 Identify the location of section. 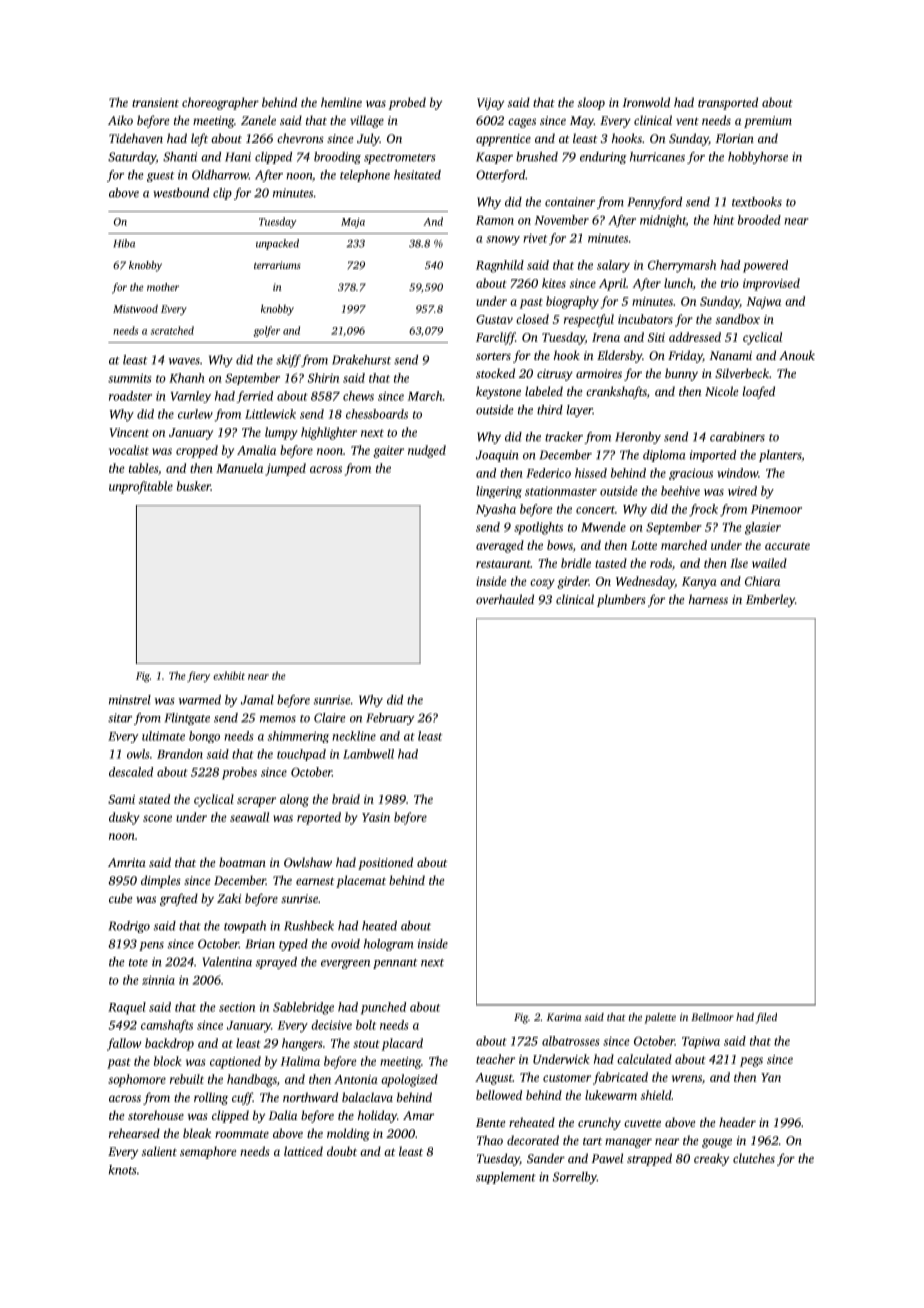
(237, 1007).
